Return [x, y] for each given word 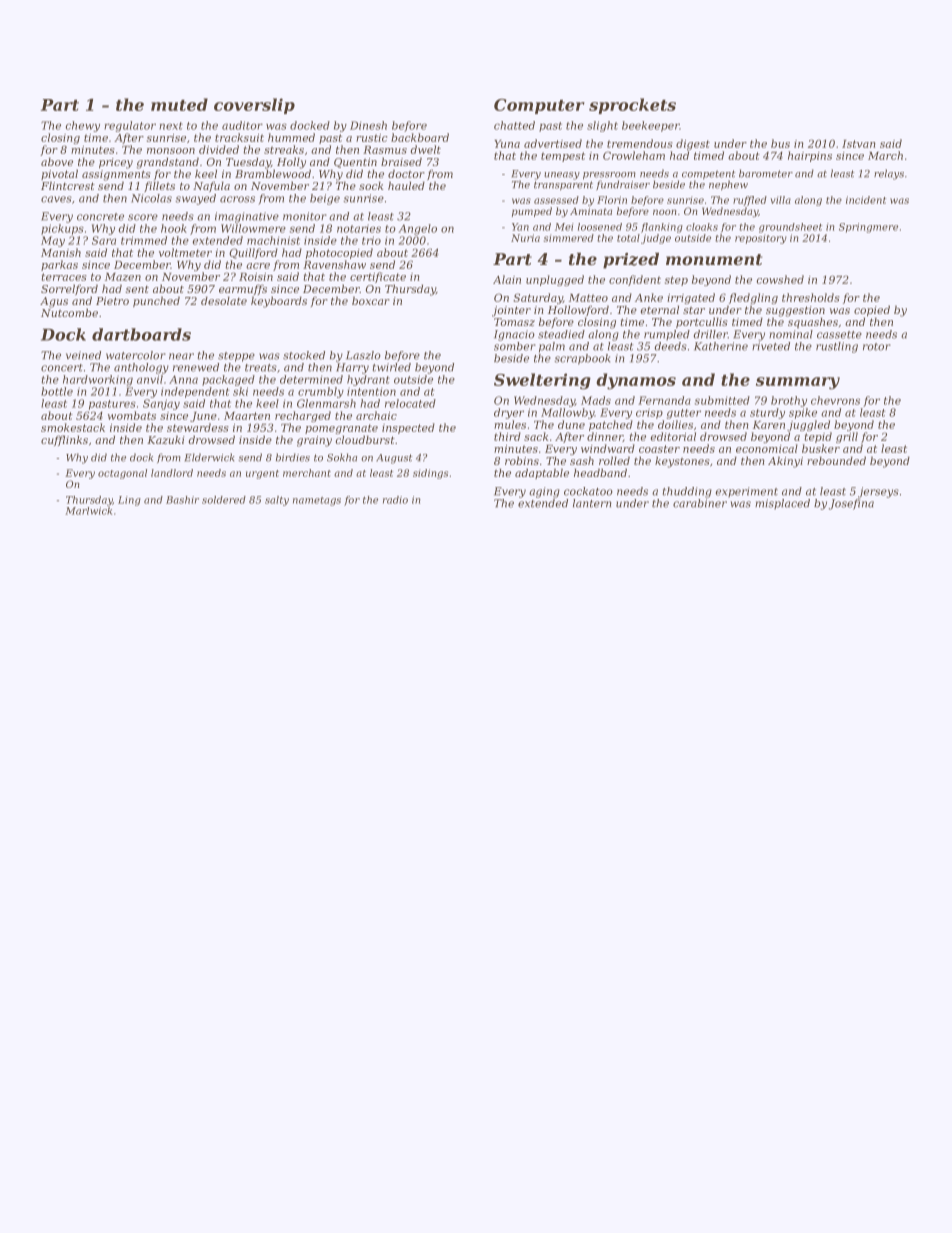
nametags [317, 501]
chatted [514, 125]
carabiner [700, 503]
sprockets [632, 106]
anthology [141, 368]
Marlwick [88, 511]
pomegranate [341, 429]
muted [179, 104]
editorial [673, 436]
